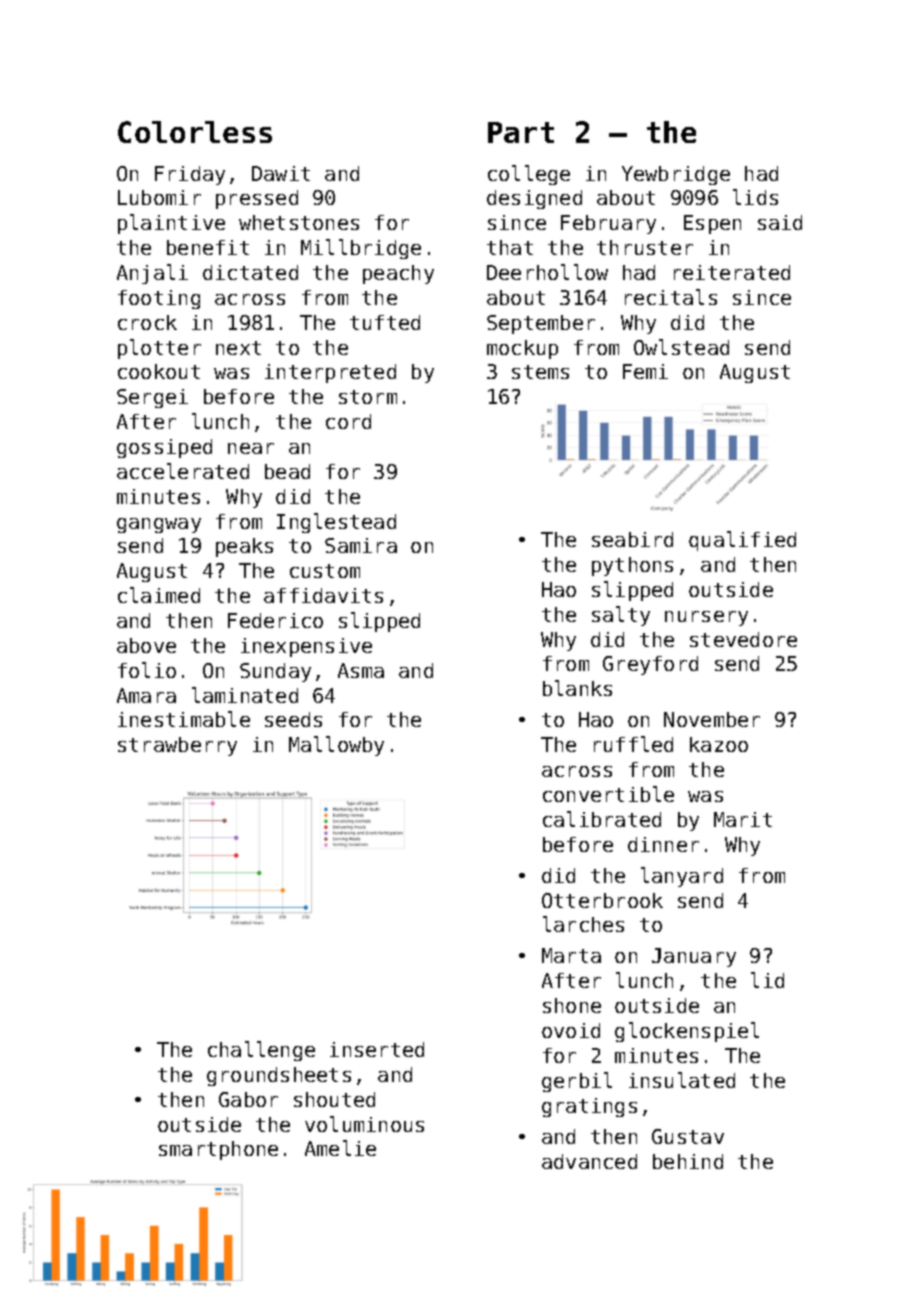 The height and width of the screenshot is (1311, 924). What do you see at coordinates (336, 523) in the screenshot?
I see `Inglestead` at bounding box center [336, 523].
